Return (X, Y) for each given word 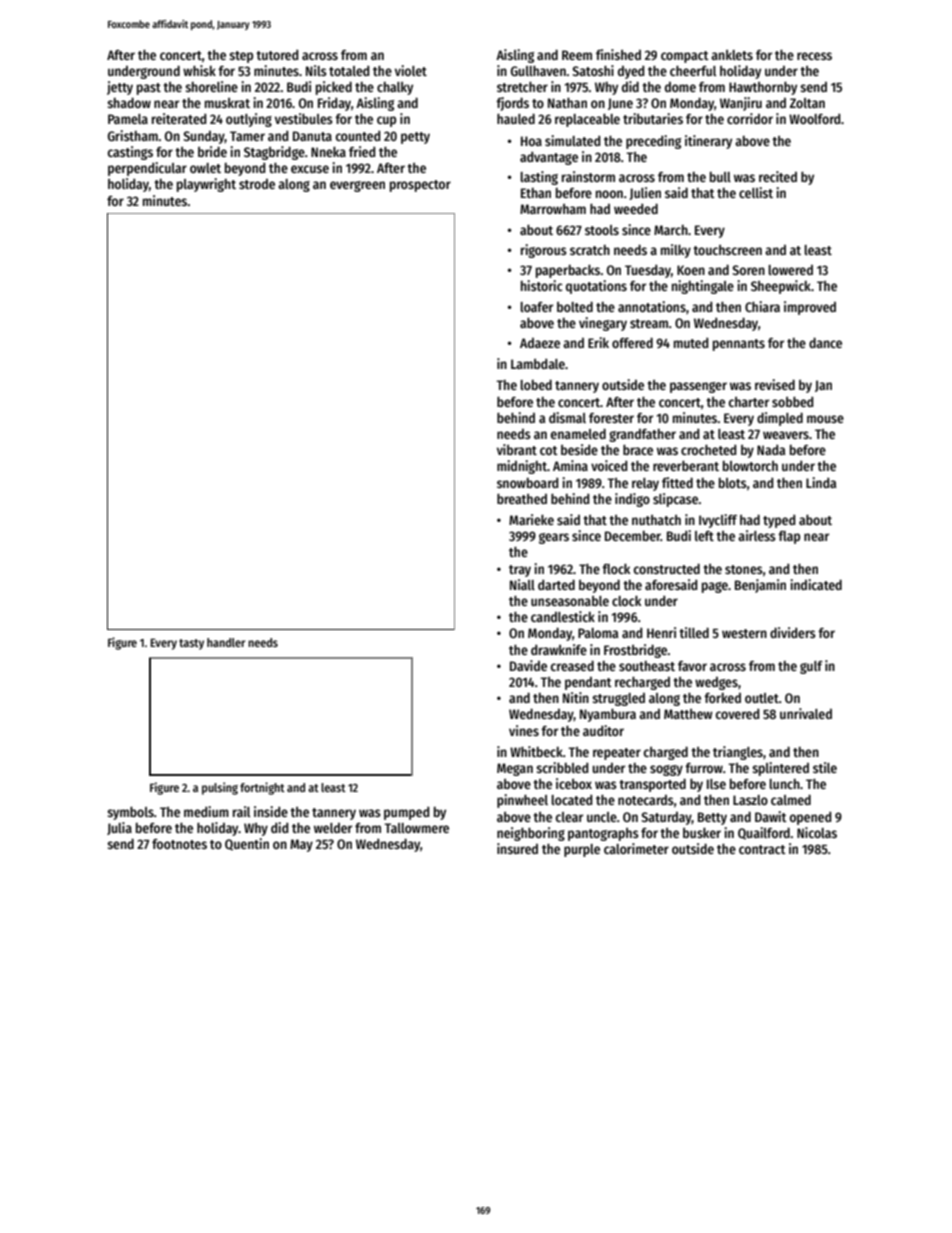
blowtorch (750, 466)
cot (549, 450)
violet (411, 70)
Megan (515, 769)
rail (241, 811)
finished (618, 54)
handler (226, 642)
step (241, 57)
